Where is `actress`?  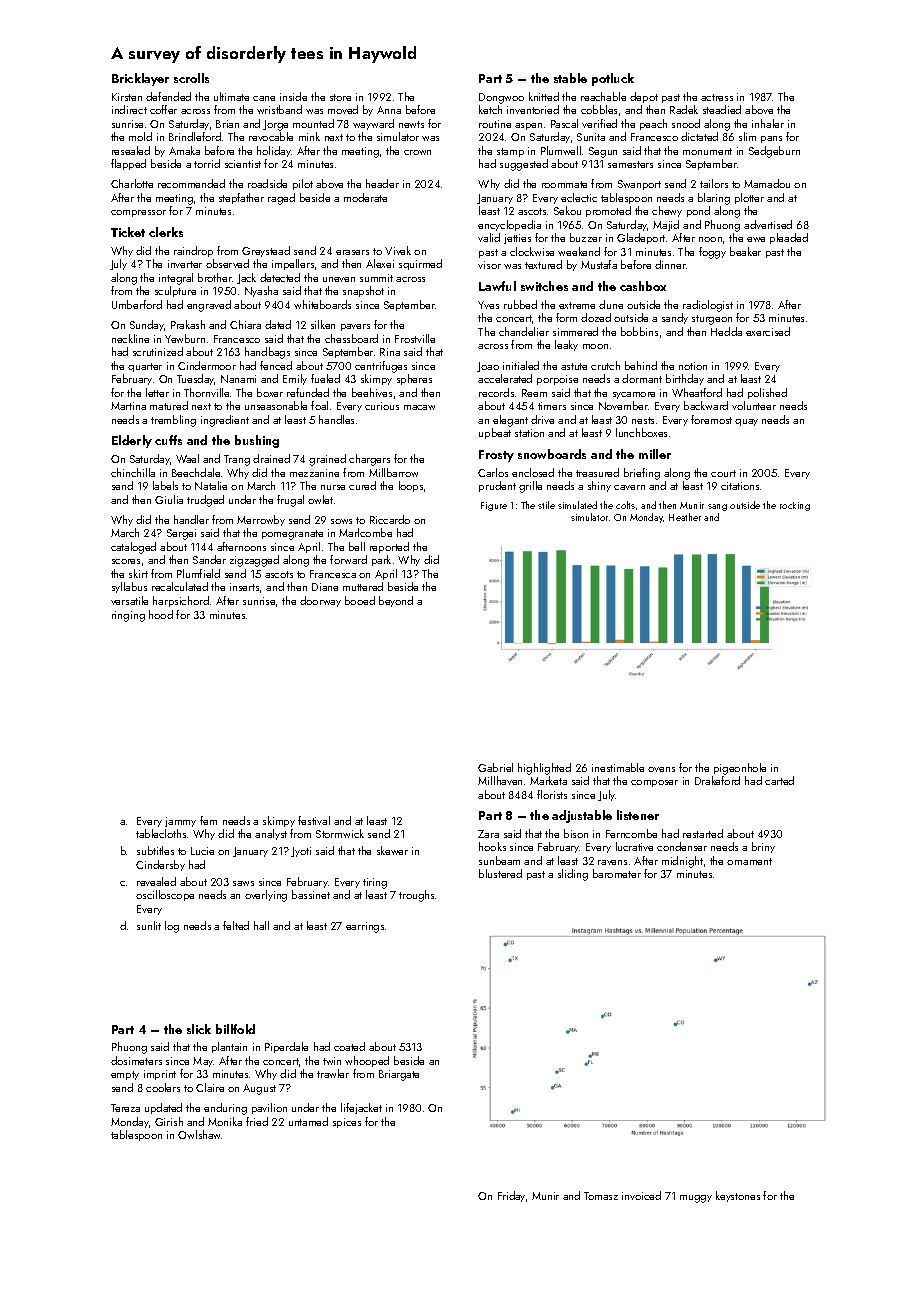
actress is located at coordinates (717, 97).
